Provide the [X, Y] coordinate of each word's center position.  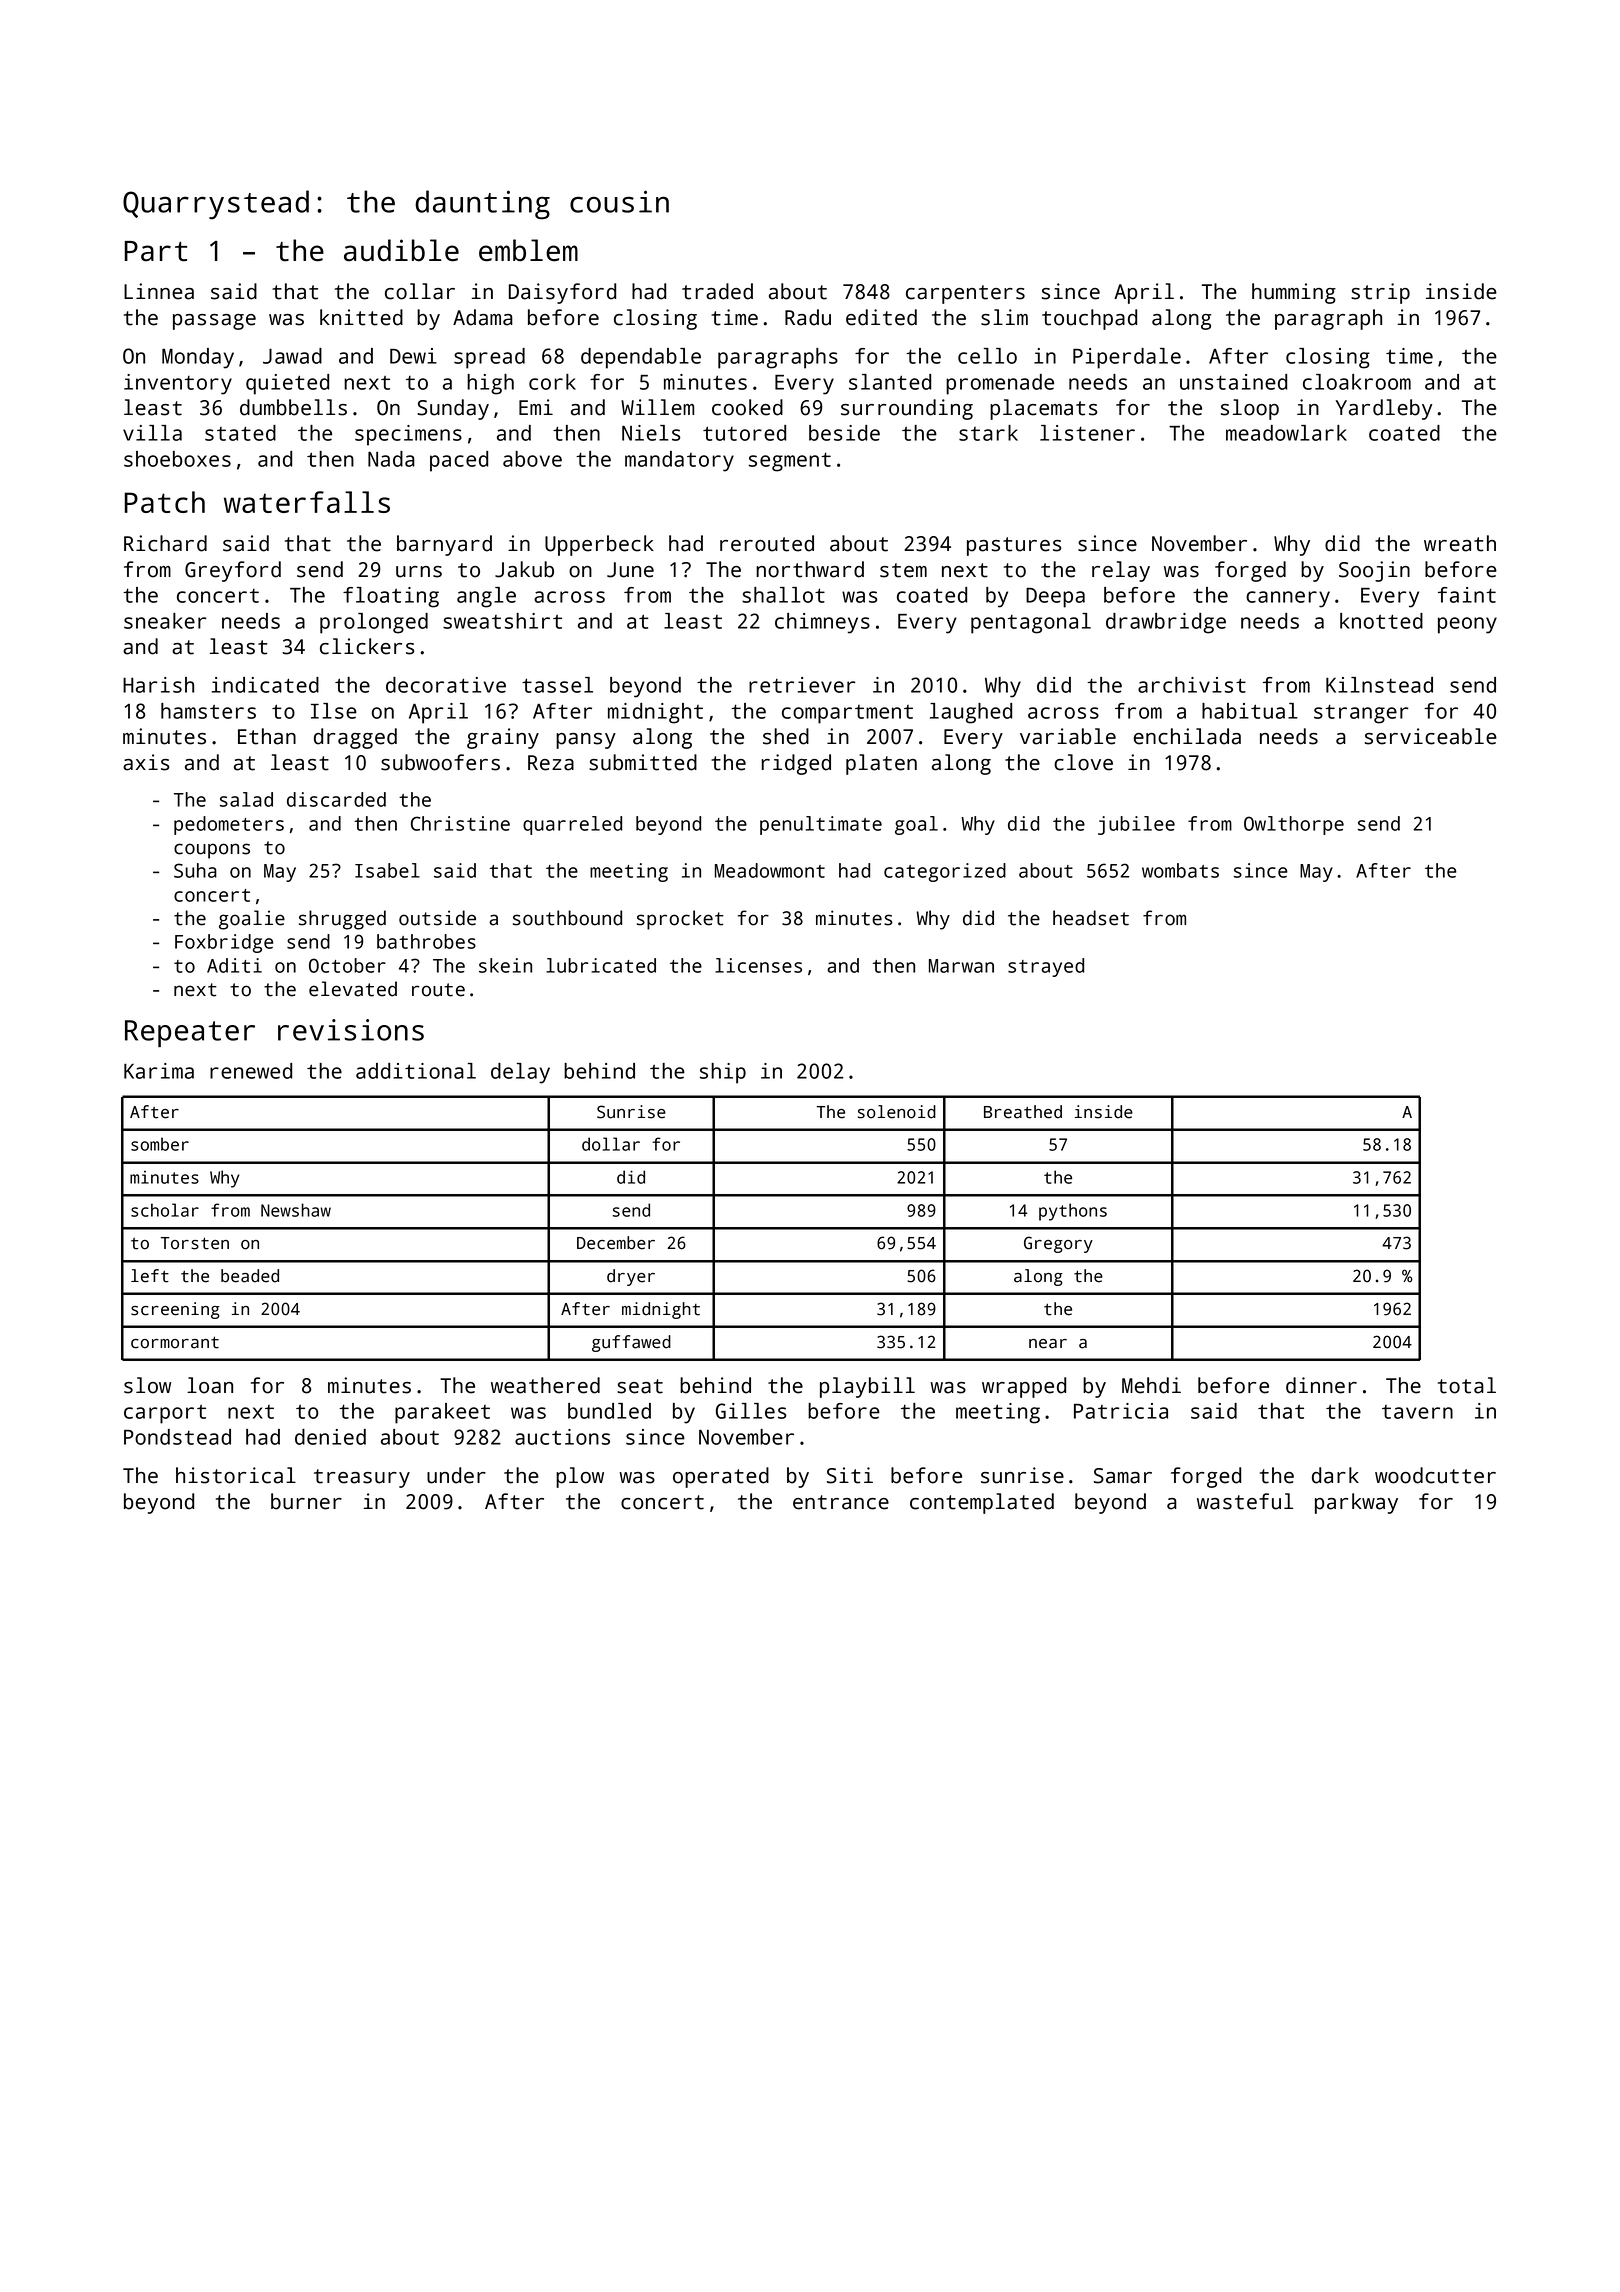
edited [881, 317]
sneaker [165, 621]
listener [1087, 433]
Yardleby [1384, 409]
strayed [1046, 967]
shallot [783, 595]
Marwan [961, 966]
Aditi [234, 965]
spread [489, 358]
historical [236, 1475]
